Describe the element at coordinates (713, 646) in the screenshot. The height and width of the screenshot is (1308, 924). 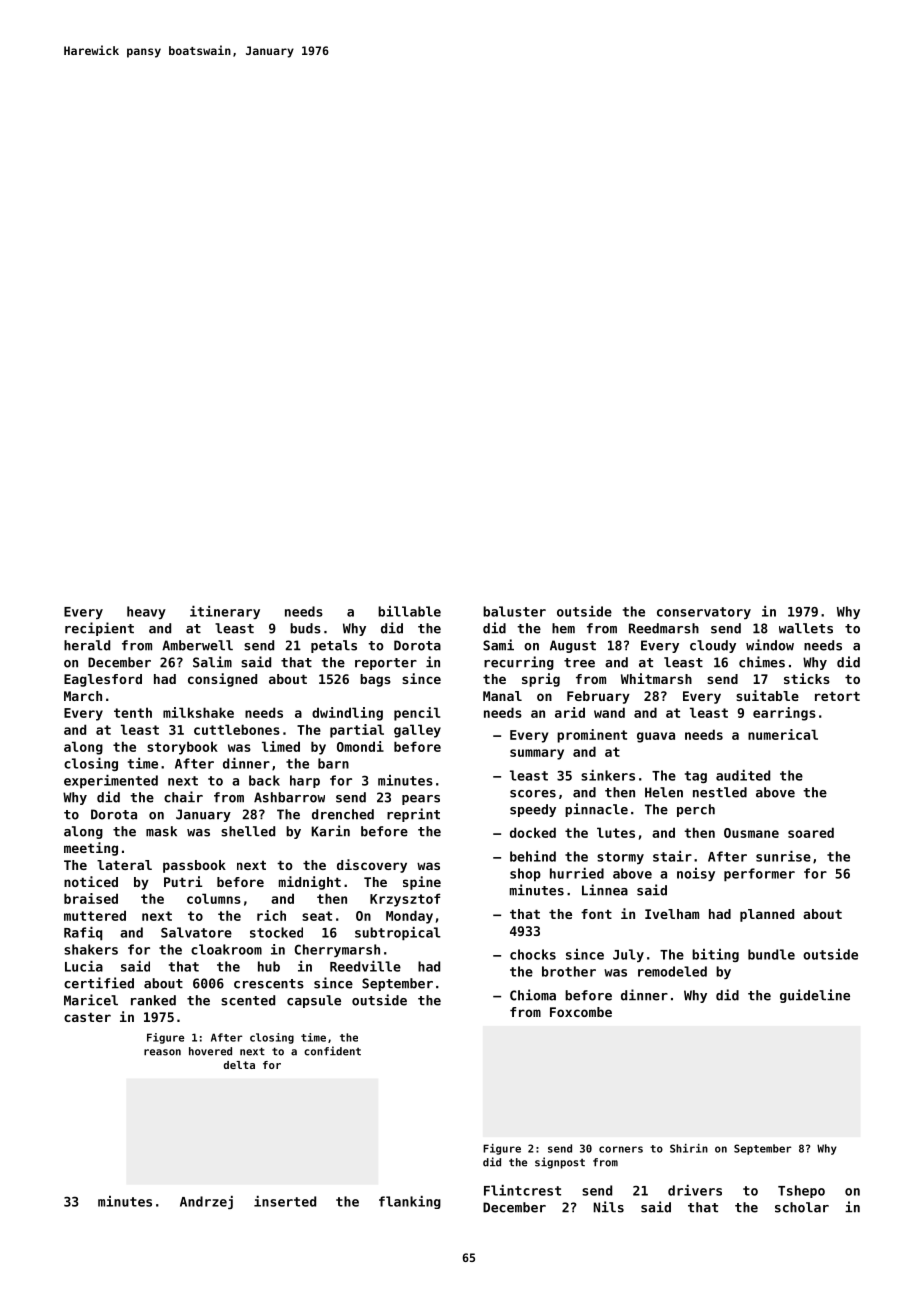
I see `cloudy` at that location.
